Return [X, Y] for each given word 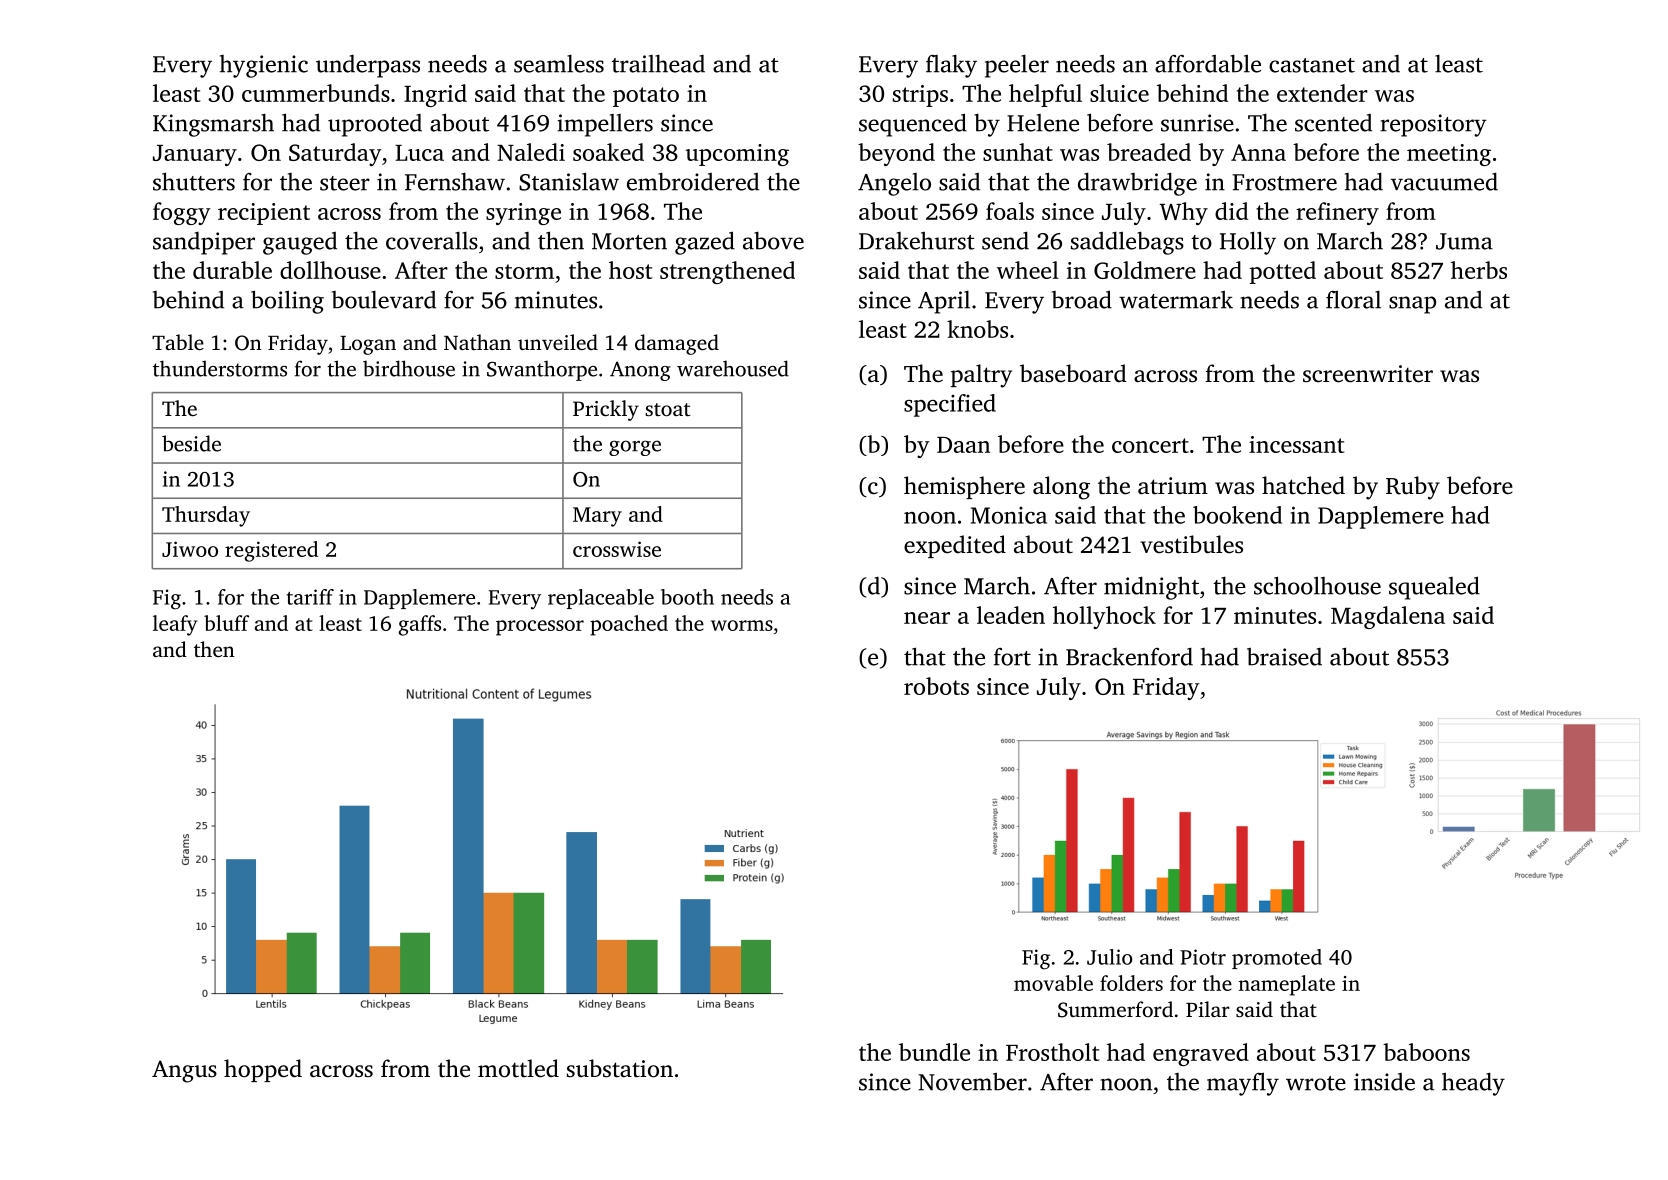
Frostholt [1053, 1052]
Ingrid [435, 95]
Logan [368, 345]
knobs [977, 329]
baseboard [1073, 373]
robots [936, 686]
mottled [518, 1068]
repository [1433, 125]
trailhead [658, 64]
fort [1012, 657]
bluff [226, 623]
